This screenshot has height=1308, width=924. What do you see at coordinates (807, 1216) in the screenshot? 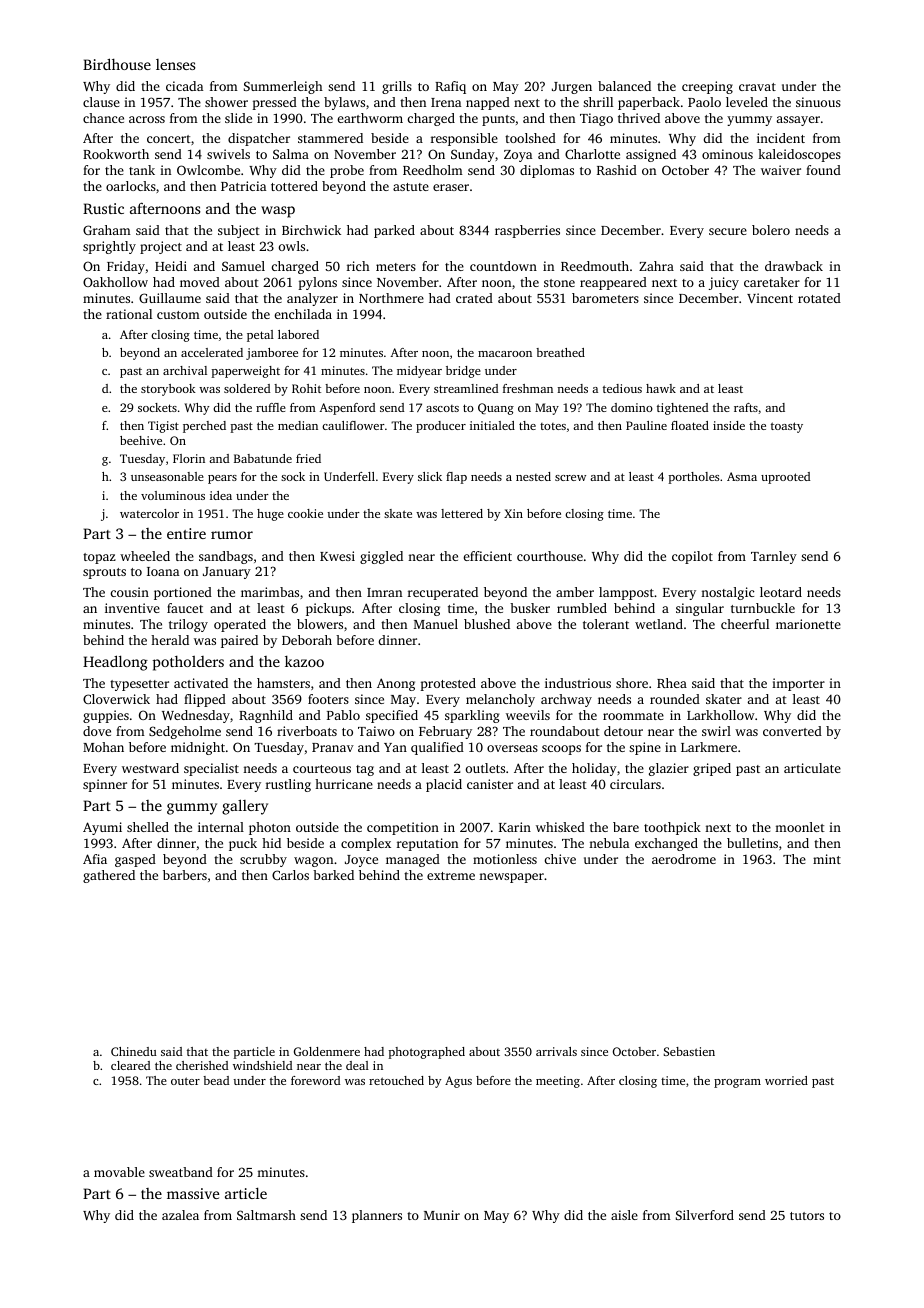
I see `tutors` at bounding box center [807, 1216].
